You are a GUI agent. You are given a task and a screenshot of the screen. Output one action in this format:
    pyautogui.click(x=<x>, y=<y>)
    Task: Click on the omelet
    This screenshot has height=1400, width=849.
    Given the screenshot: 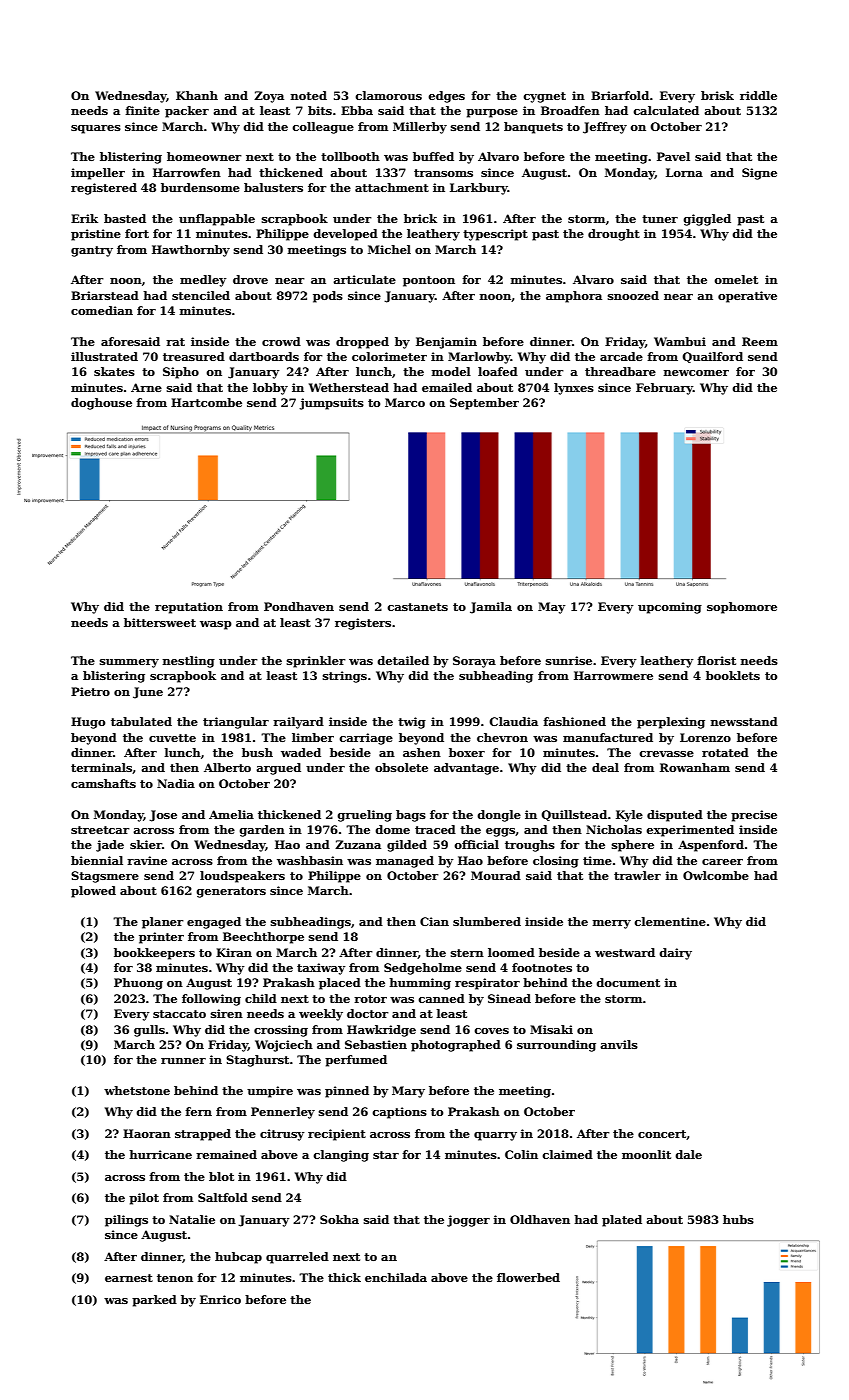 What is the action you would take?
    pyautogui.click(x=736, y=279)
